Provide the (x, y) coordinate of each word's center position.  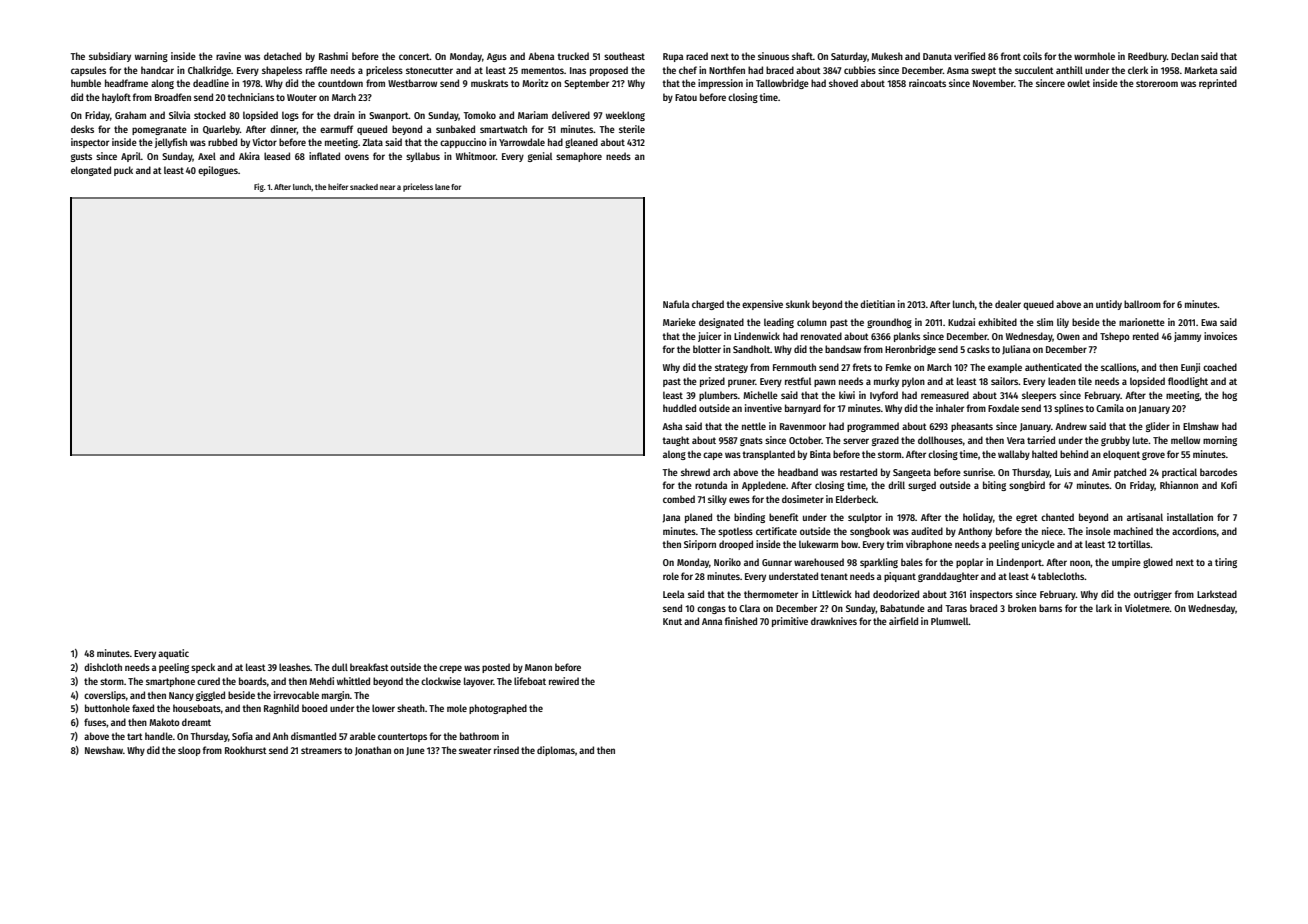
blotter (707, 349)
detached (282, 56)
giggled (210, 696)
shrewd (695, 472)
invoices (1220, 336)
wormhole (1094, 56)
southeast (624, 56)
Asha (672, 426)
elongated (91, 171)
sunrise (978, 472)
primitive (790, 622)
